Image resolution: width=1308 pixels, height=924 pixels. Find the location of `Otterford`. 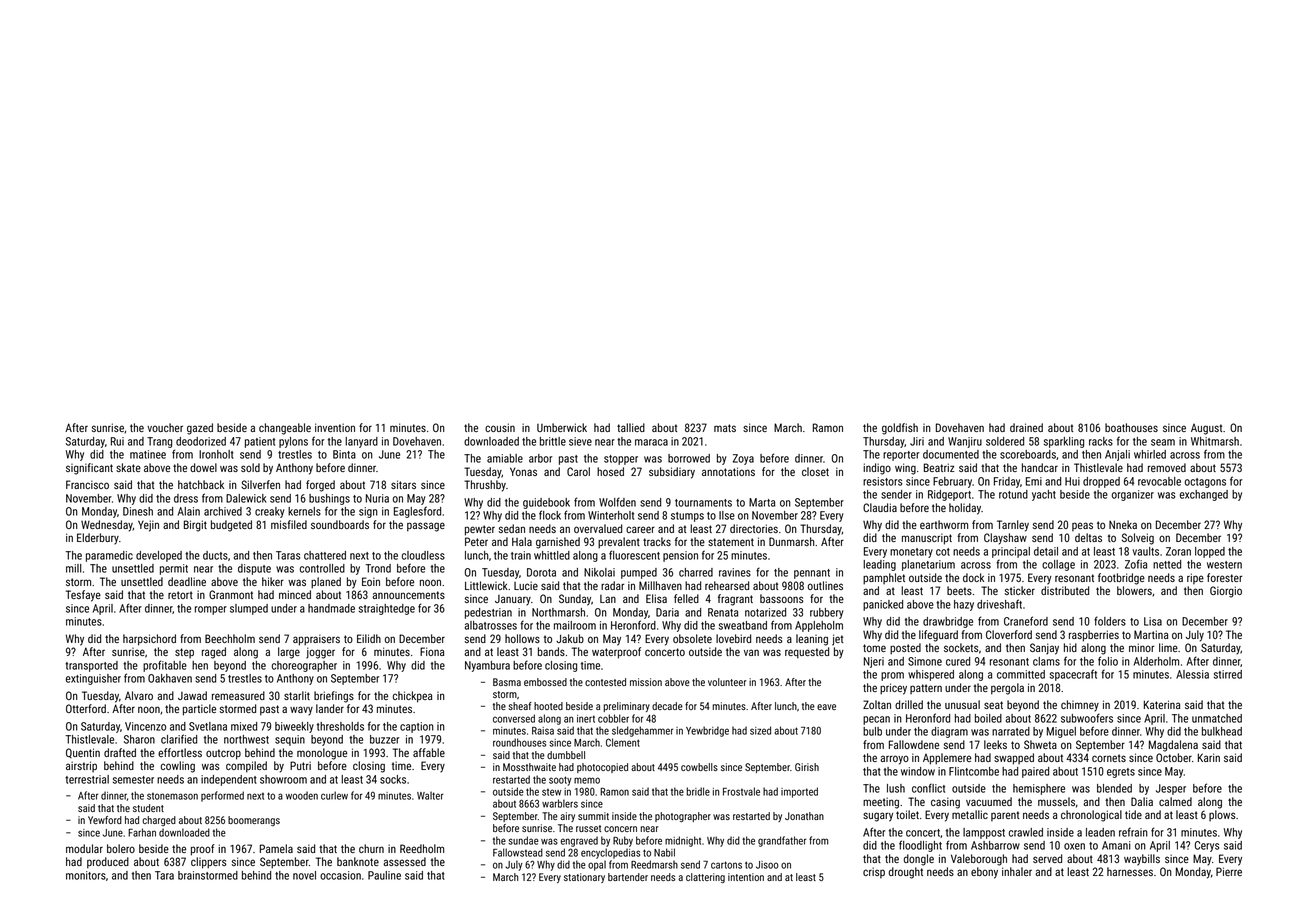

Otterford is located at coordinates (86, 708).
